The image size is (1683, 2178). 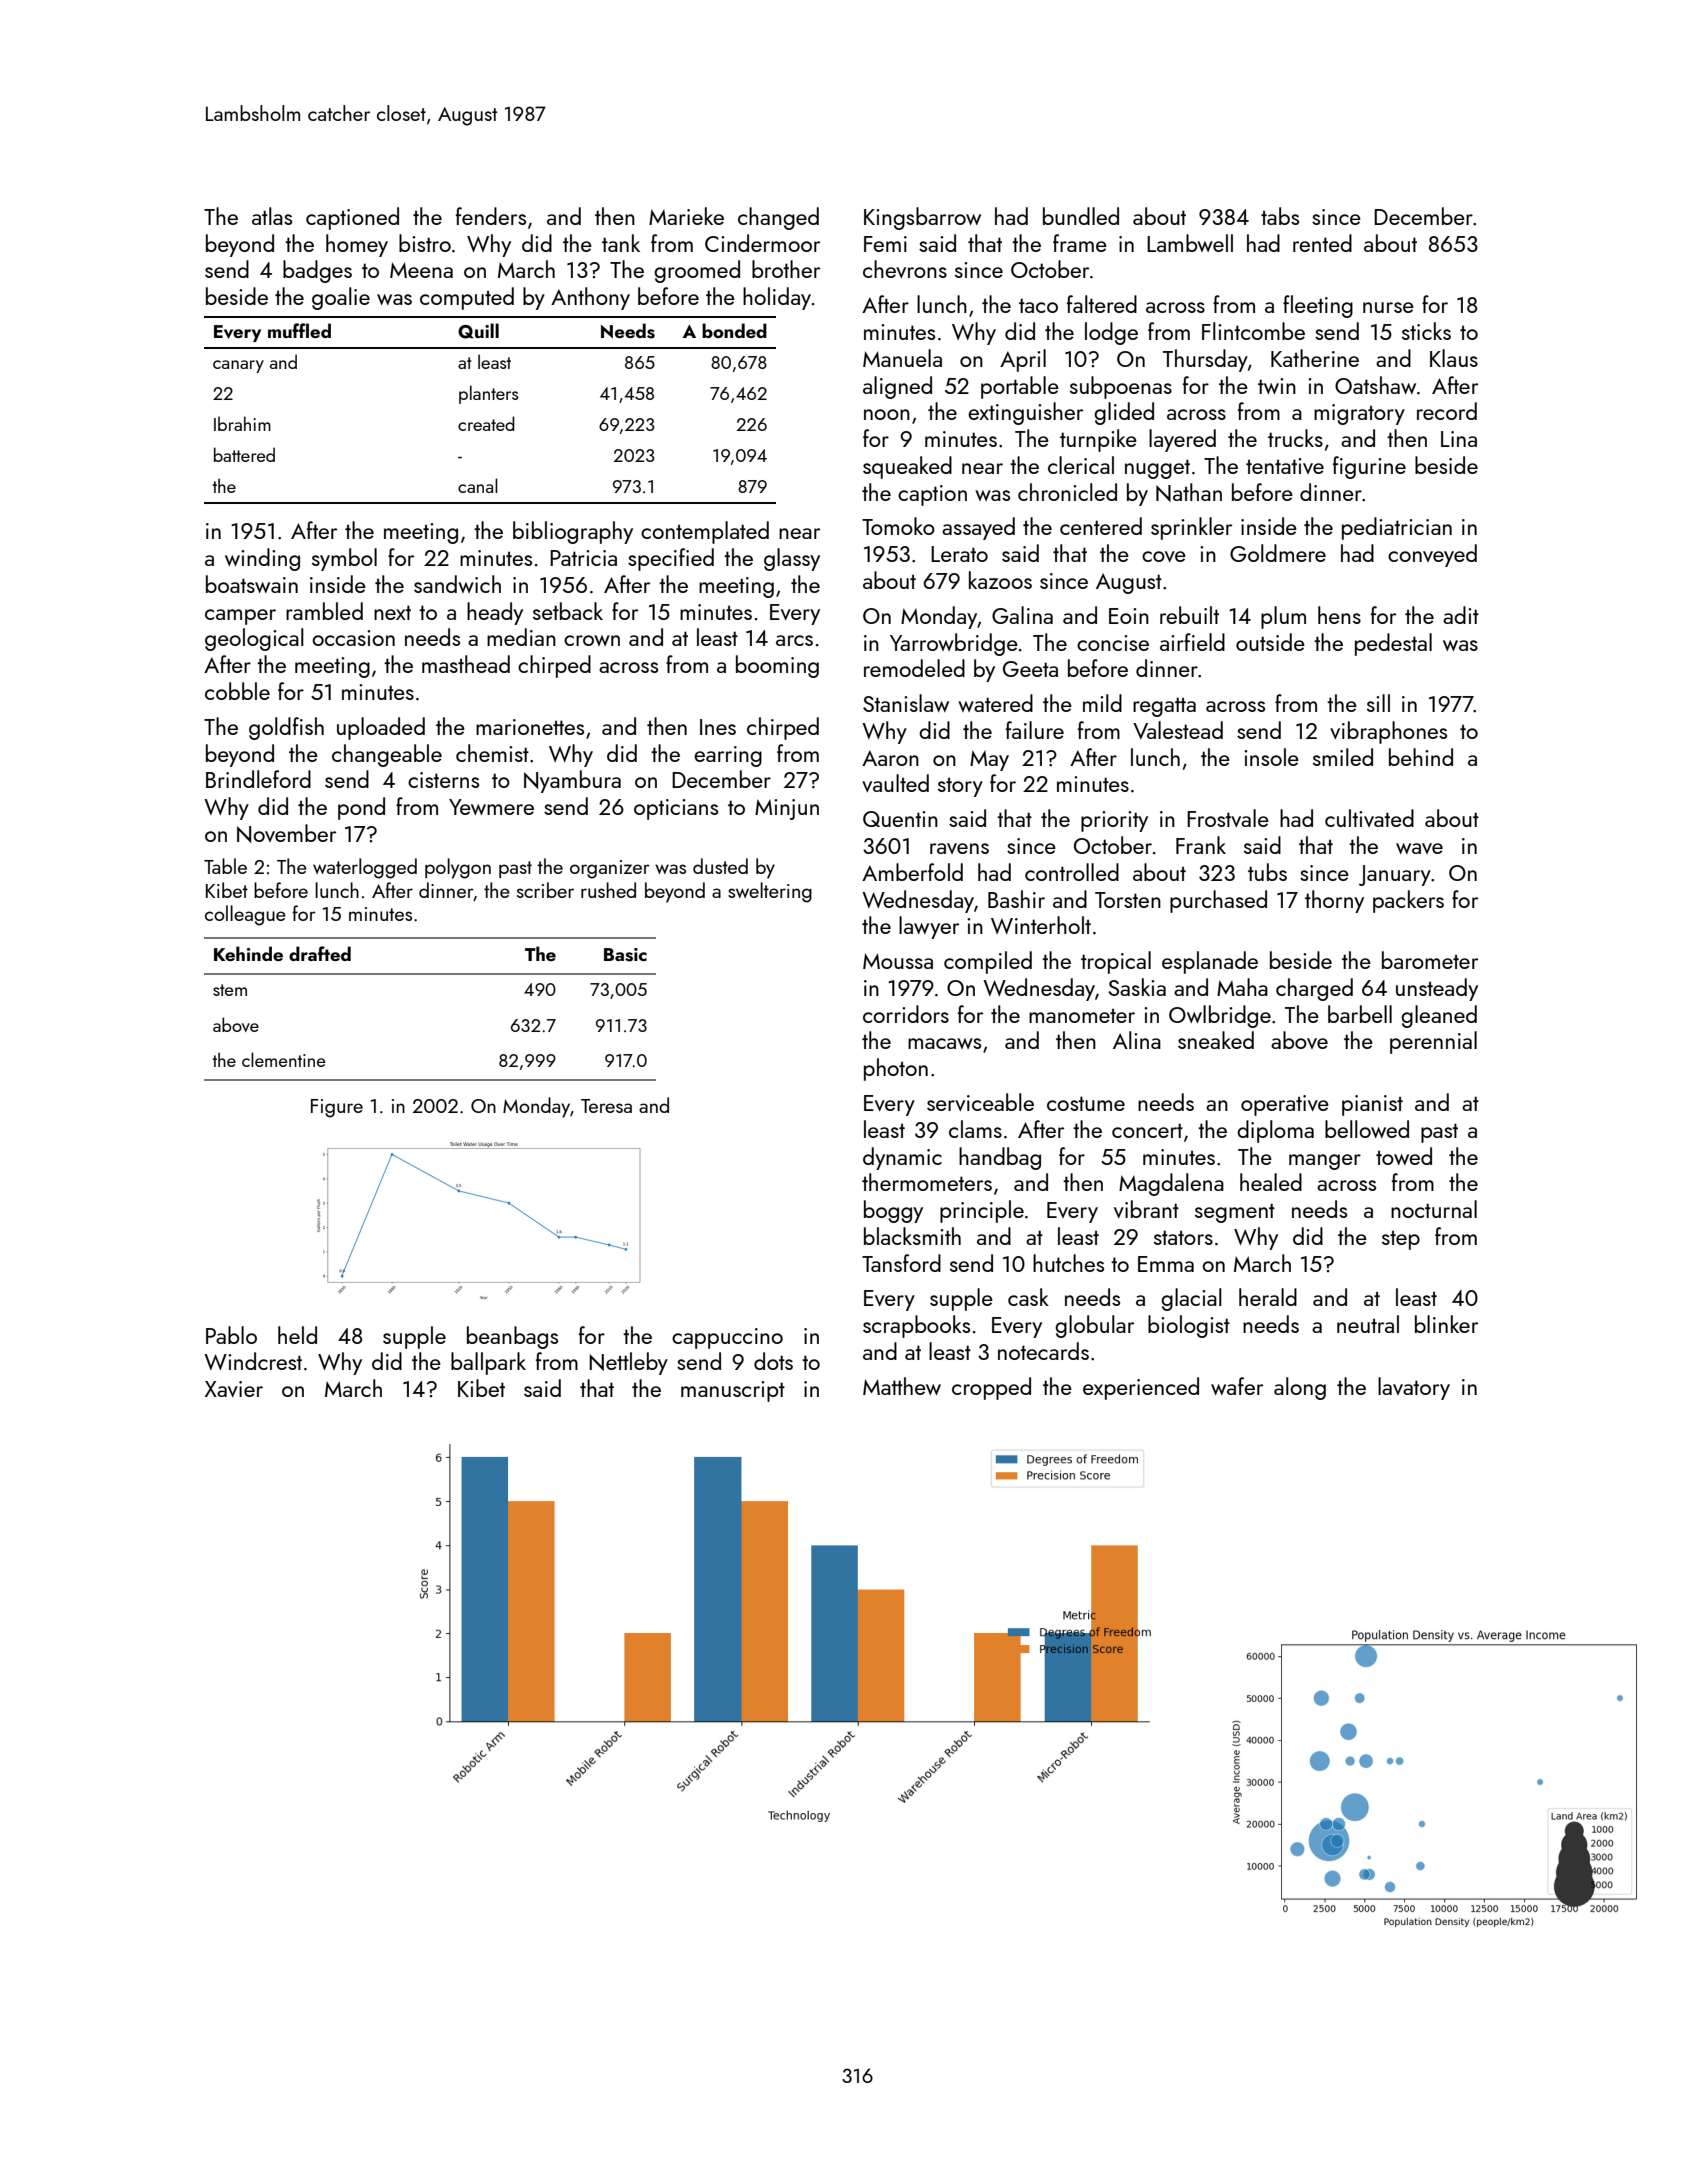 What do you see at coordinates (720, 866) in the screenshot?
I see `dusted` at bounding box center [720, 866].
